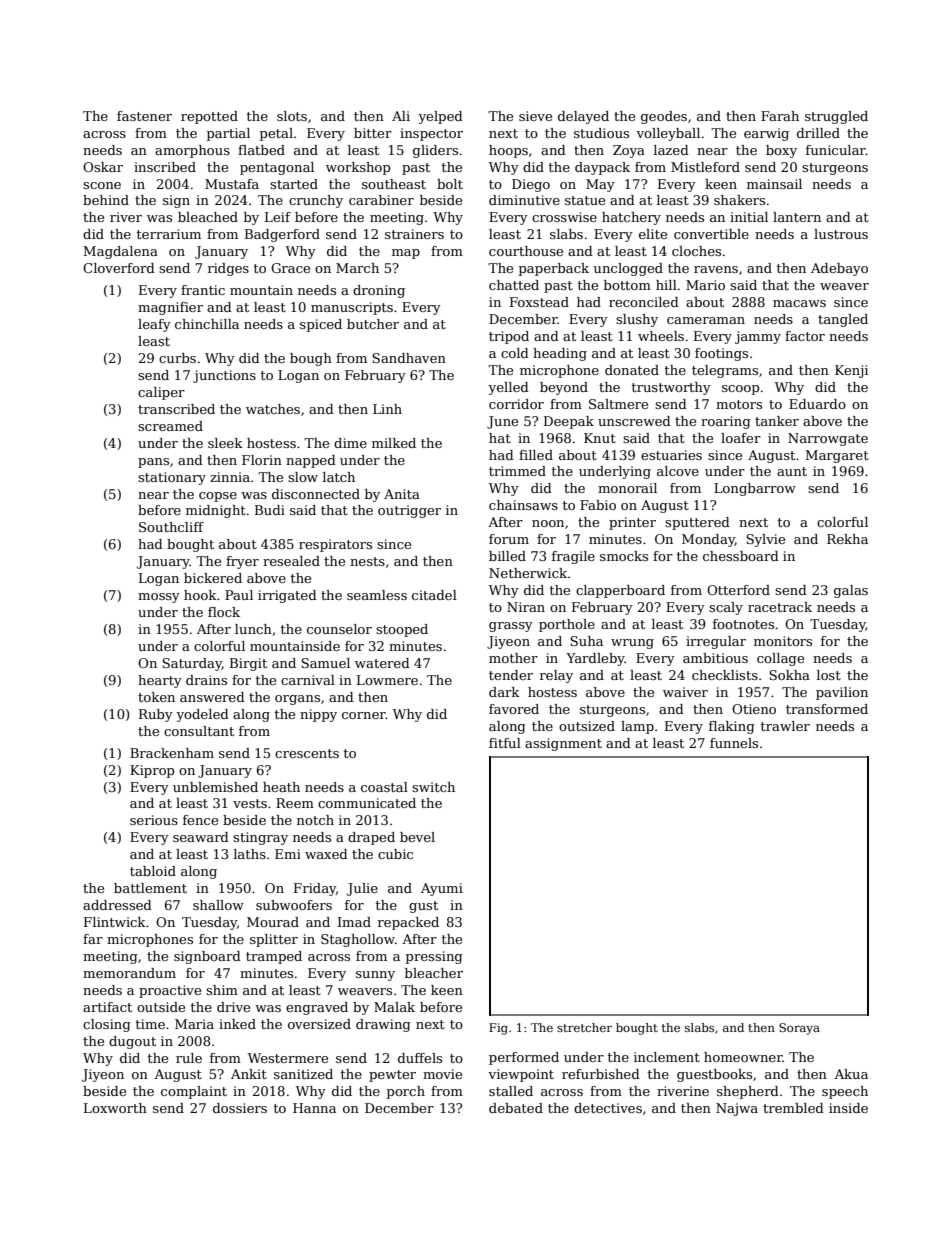  What do you see at coordinates (697, 523) in the document?
I see `sputtered` at bounding box center [697, 523].
